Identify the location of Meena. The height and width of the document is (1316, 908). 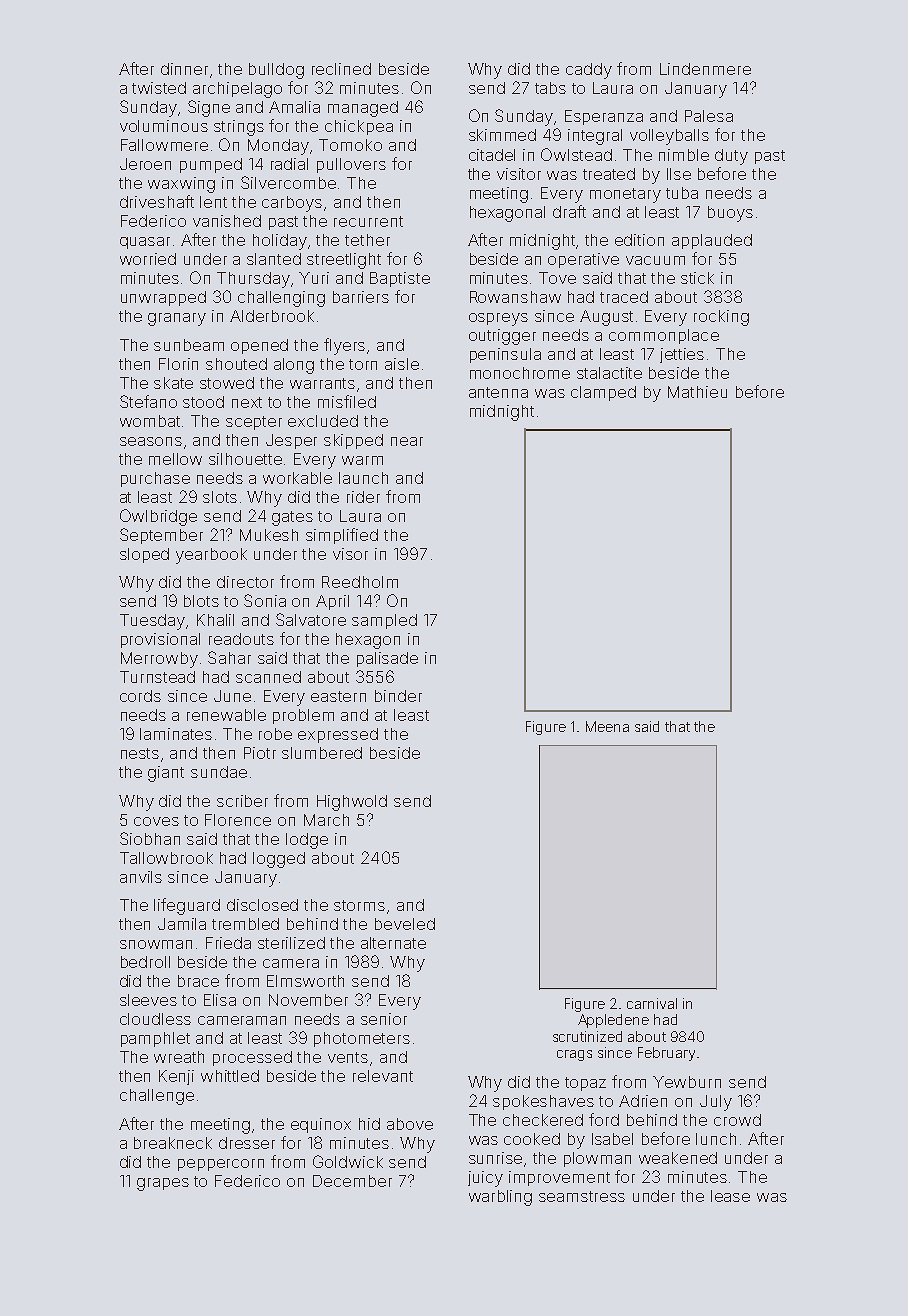
(607, 726).
